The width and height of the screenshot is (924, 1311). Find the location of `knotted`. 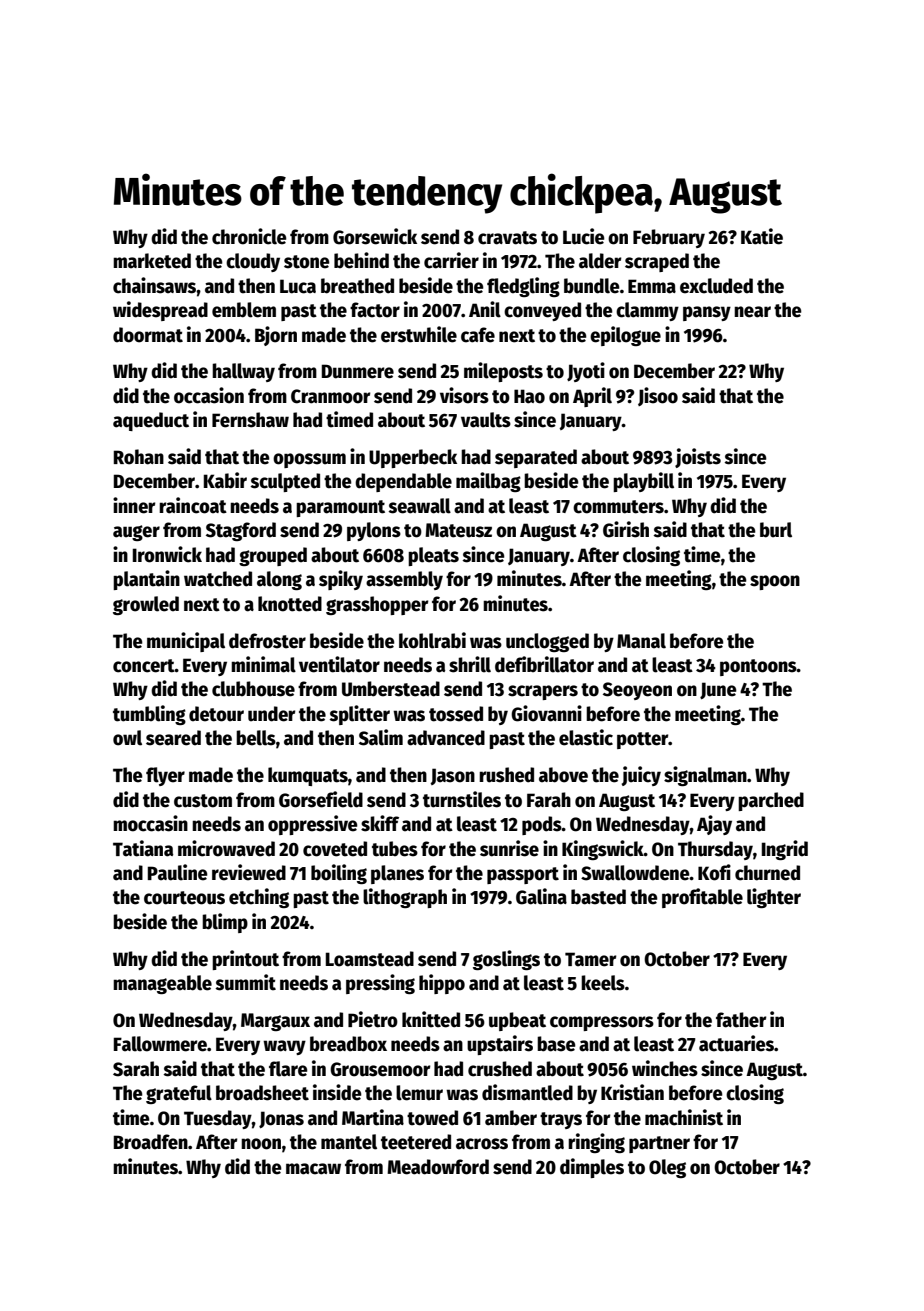

knotted is located at coordinates (290, 604).
